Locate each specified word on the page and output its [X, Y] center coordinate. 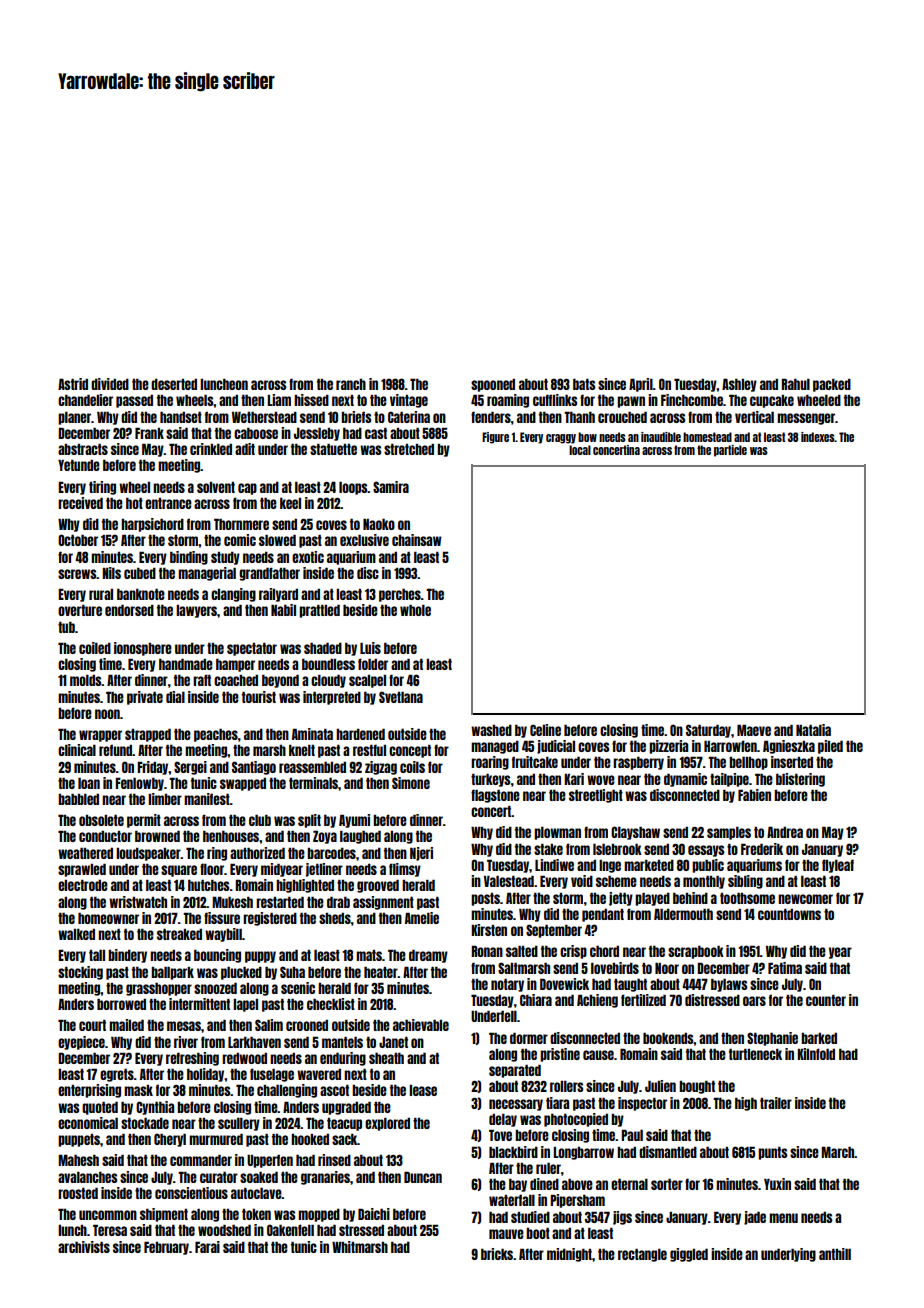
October [78, 540]
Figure [495, 438]
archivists [84, 1247]
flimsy [405, 870]
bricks [497, 1254]
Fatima [785, 968]
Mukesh [232, 902]
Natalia [813, 730]
